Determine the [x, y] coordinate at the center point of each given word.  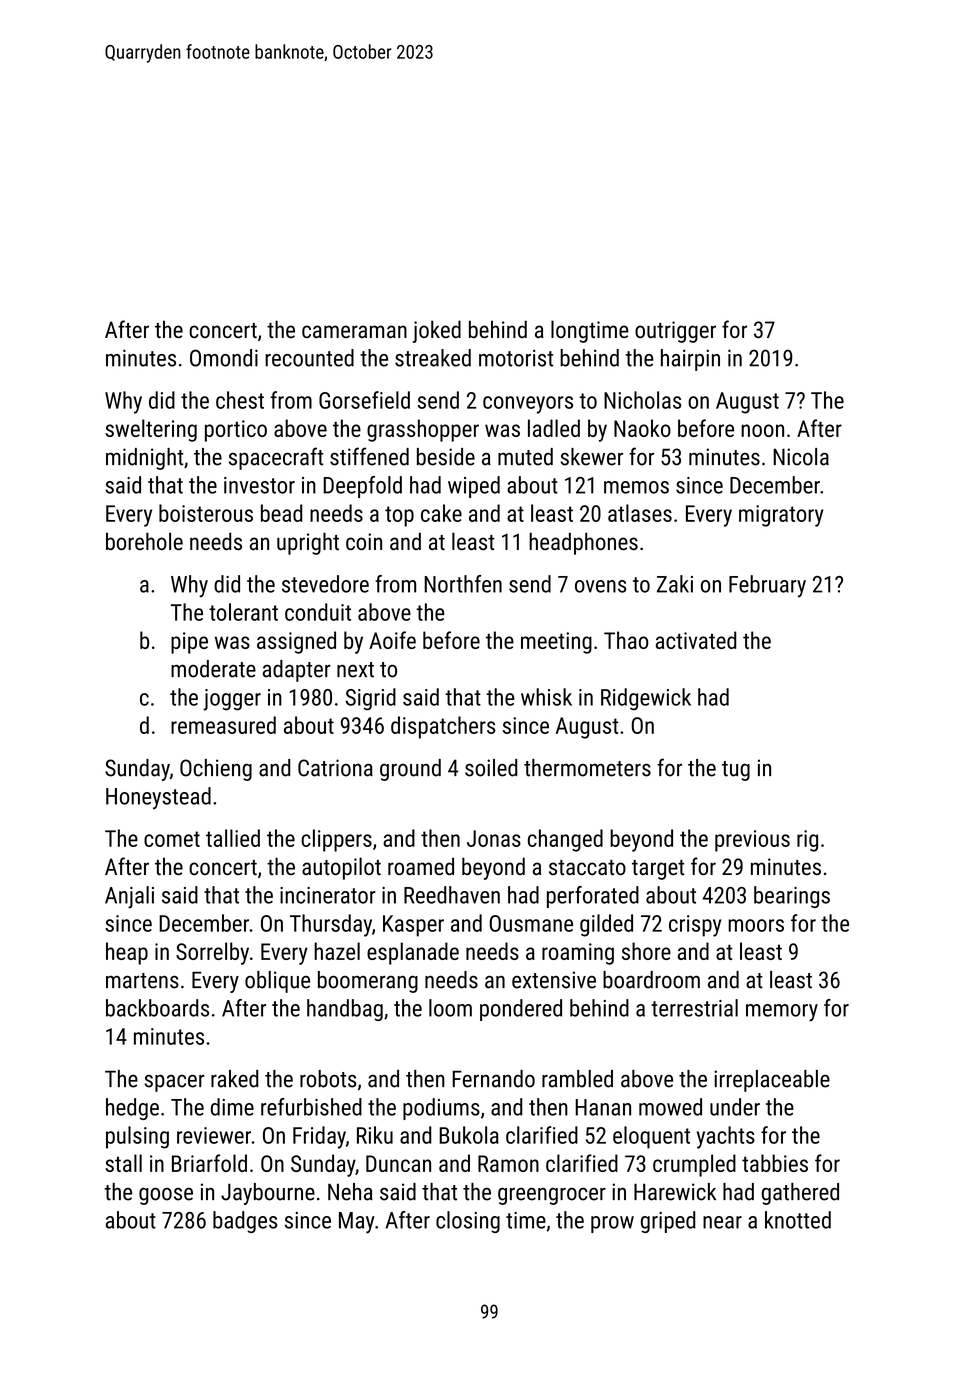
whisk [546, 697]
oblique [277, 982]
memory [782, 1013]
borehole [144, 541]
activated [696, 640]
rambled [577, 1079]
